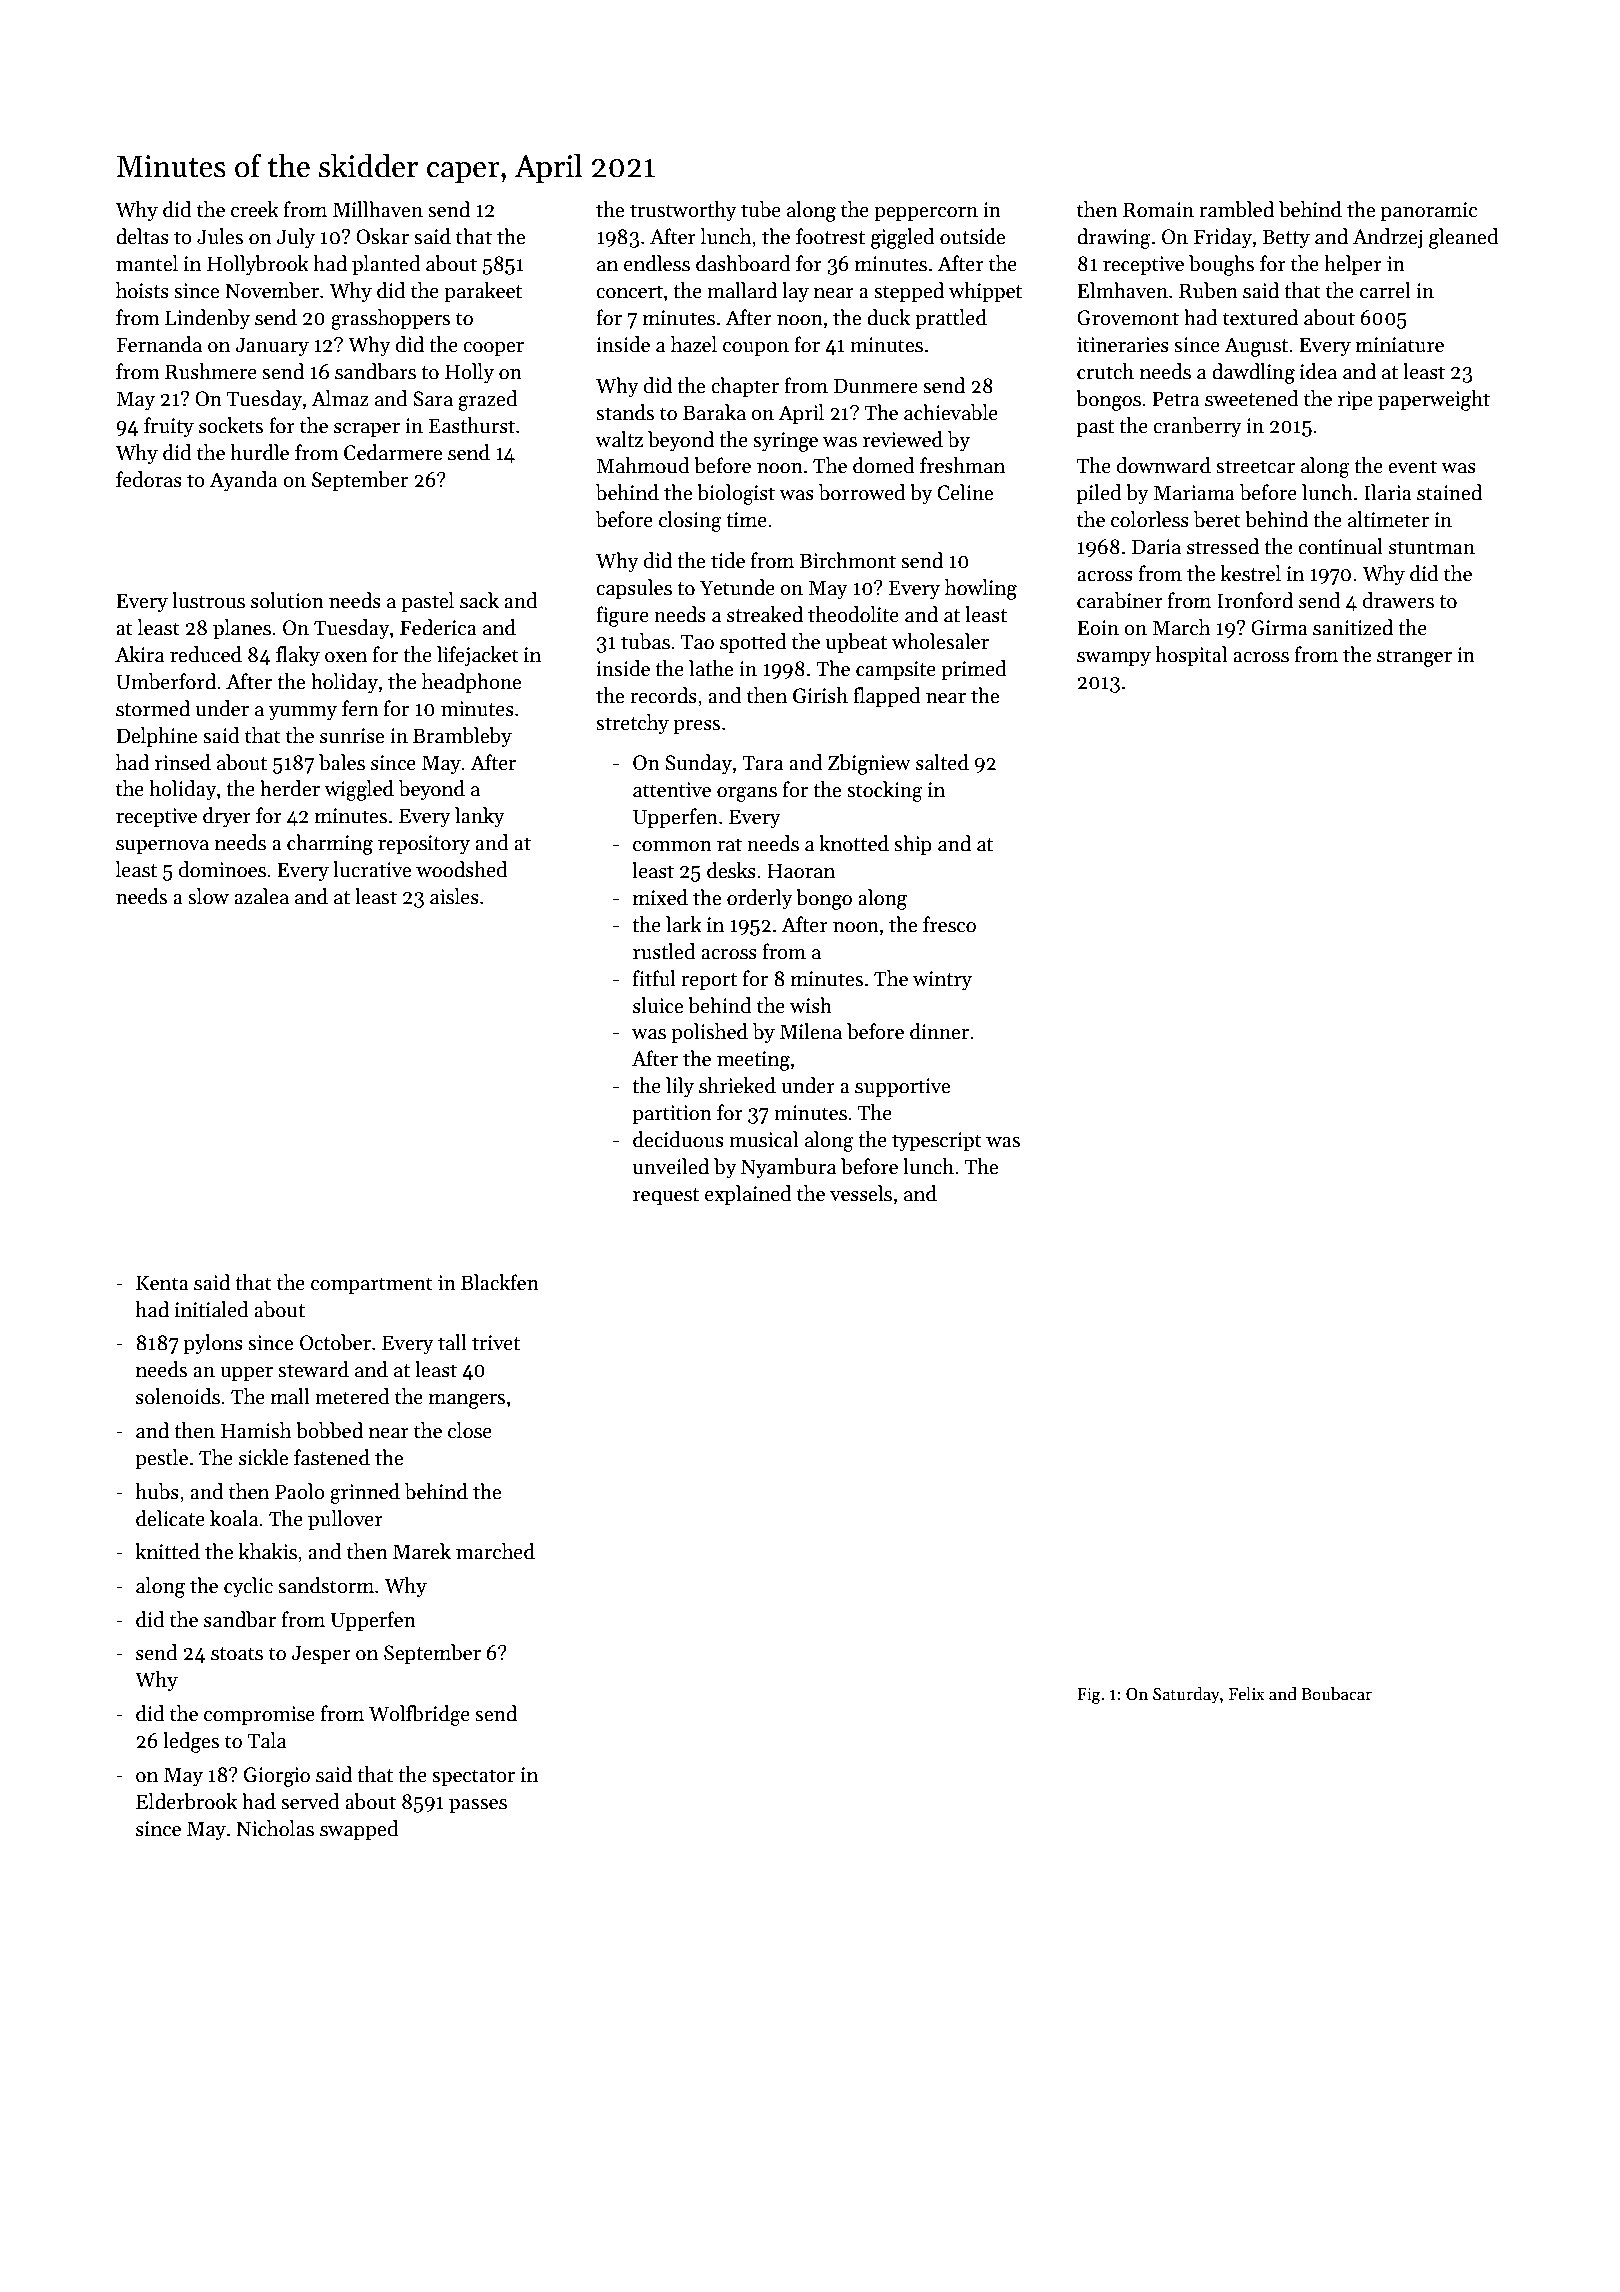 The height and width of the screenshot is (2292, 1620). What do you see at coordinates (142, 290) in the screenshot?
I see `hoists` at bounding box center [142, 290].
